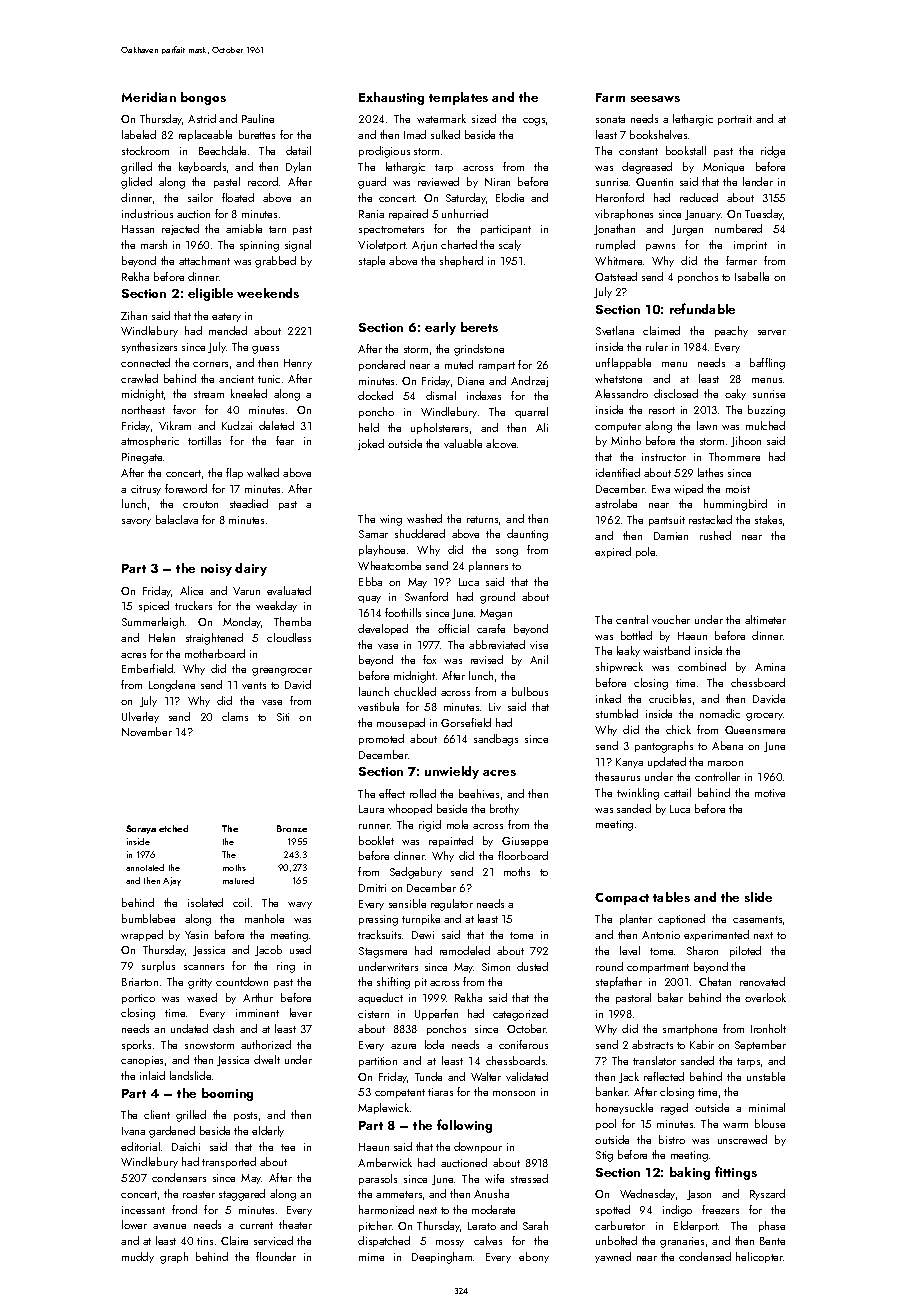 This screenshot has width=908, height=1316. I want to click on resort, so click(662, 410).
